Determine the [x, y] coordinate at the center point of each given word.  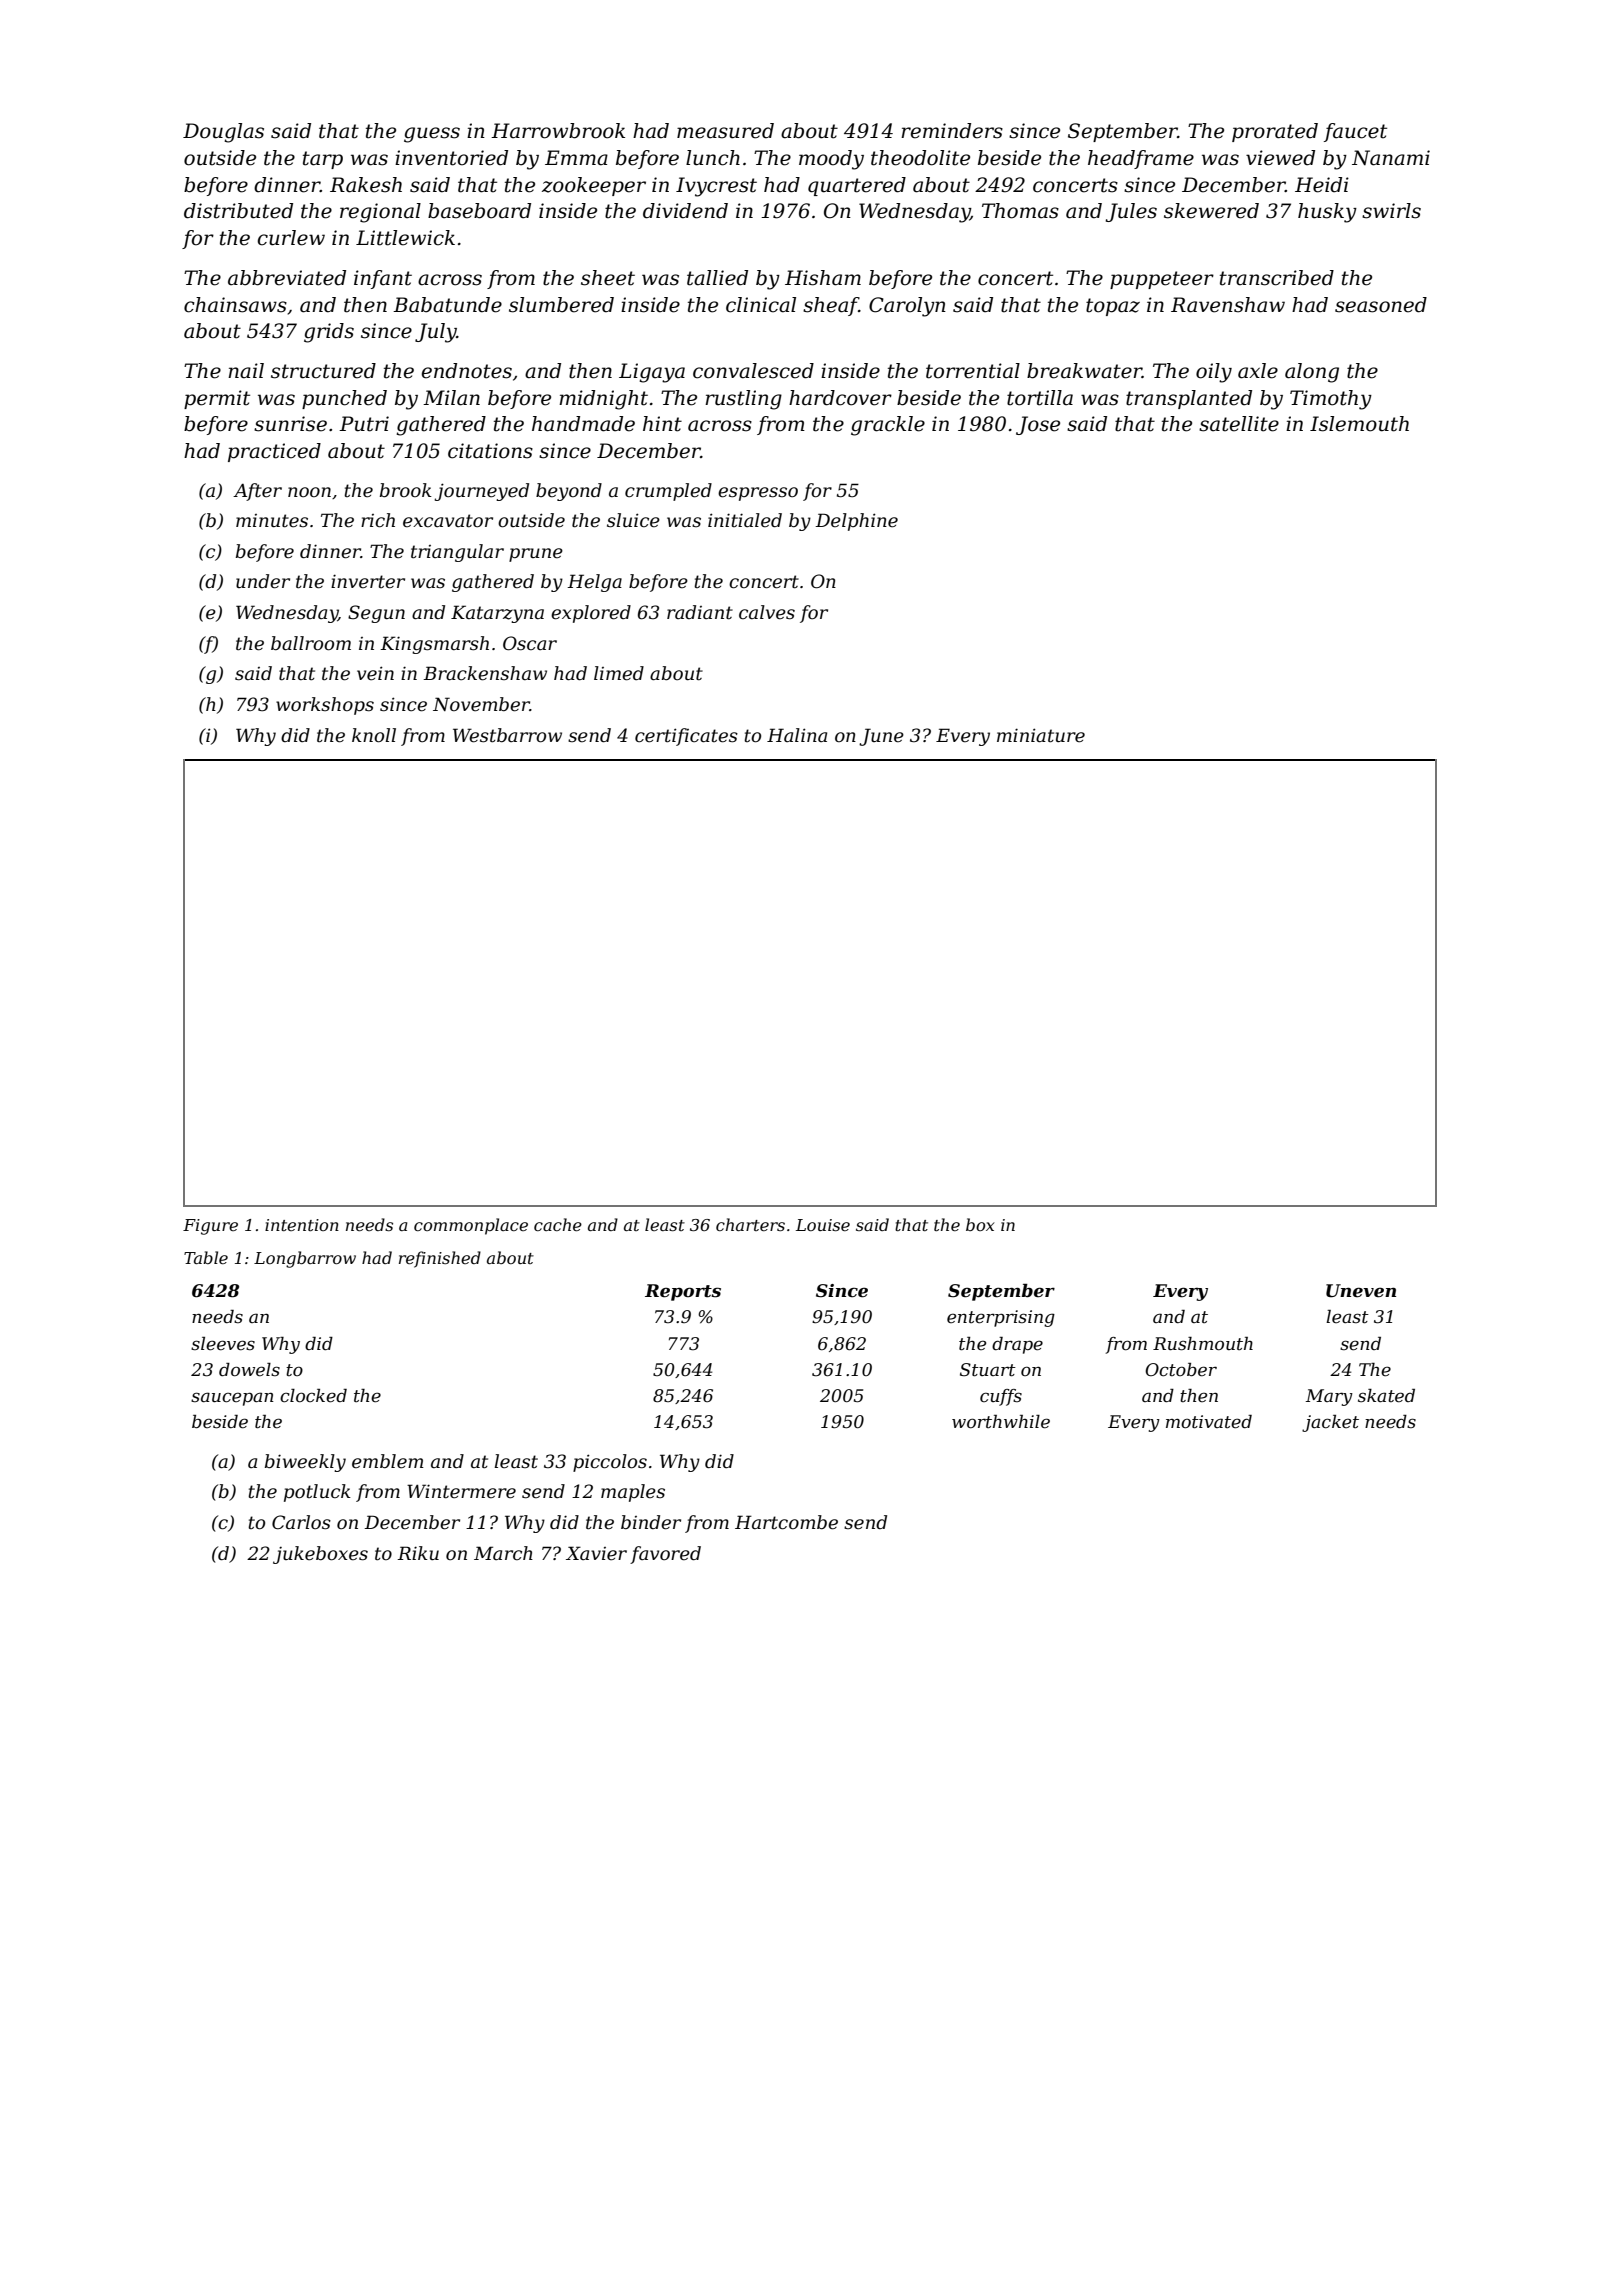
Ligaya [652, 373]
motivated [1209, 1422]
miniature [1041, 735]
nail [246, 371]
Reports [683, 1292]
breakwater [1084, 371]
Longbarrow [305, 1259]
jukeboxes [320, 1555]
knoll [374, 735]
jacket [1330, 1423]
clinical [761, 305]
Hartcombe [786, 1522]
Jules [1131, 212]
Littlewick [405, 238]
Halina [797, 735]
